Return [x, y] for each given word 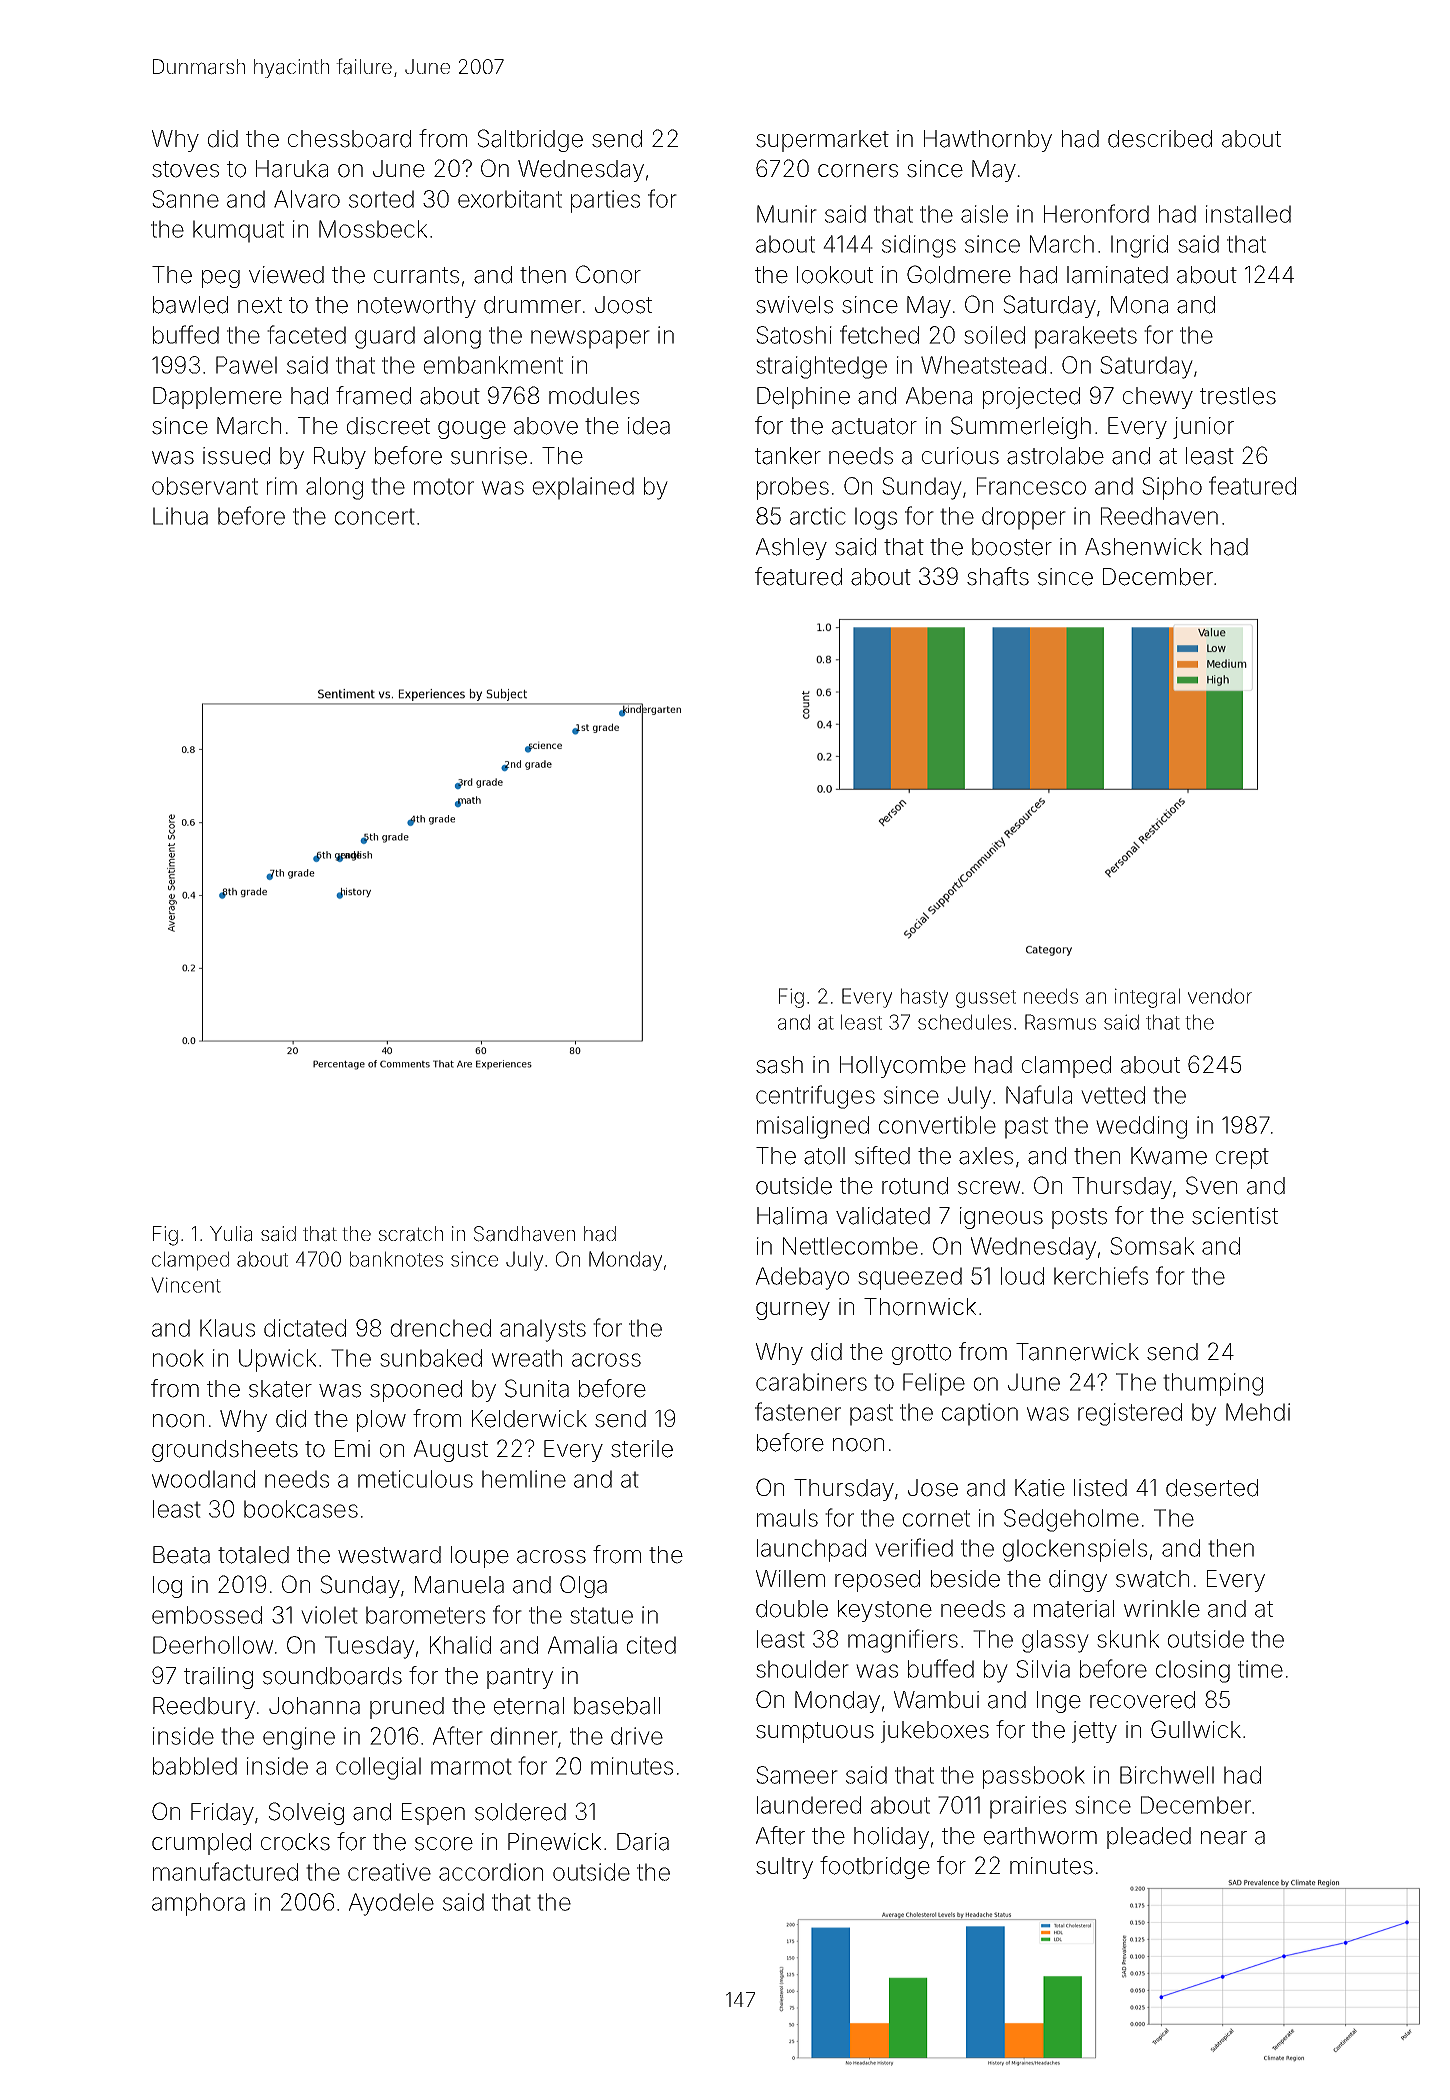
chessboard [349, 139]
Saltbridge [530, 140]
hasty [924, 998]
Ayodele [391, 1904]
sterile [642, 1449]
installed [1248, 214]
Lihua [180, 516]
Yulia [231, 1234]
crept [1242, 1158]
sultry [784, 1868]
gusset [986, 999]
